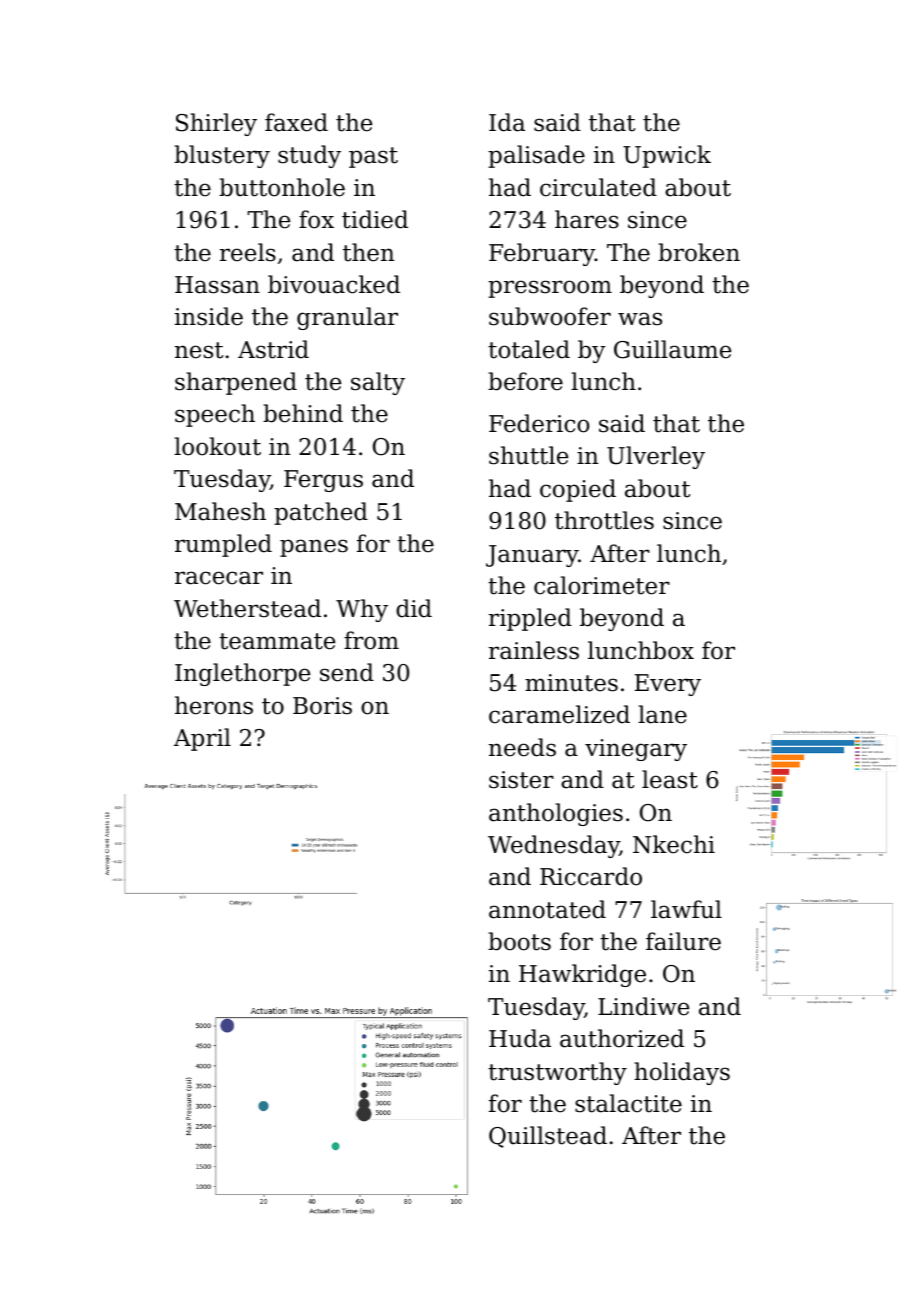  What do you see at coordinates (548, 1137) in the document?
I see `Quillstead` at bounding box center [548, 1137].
